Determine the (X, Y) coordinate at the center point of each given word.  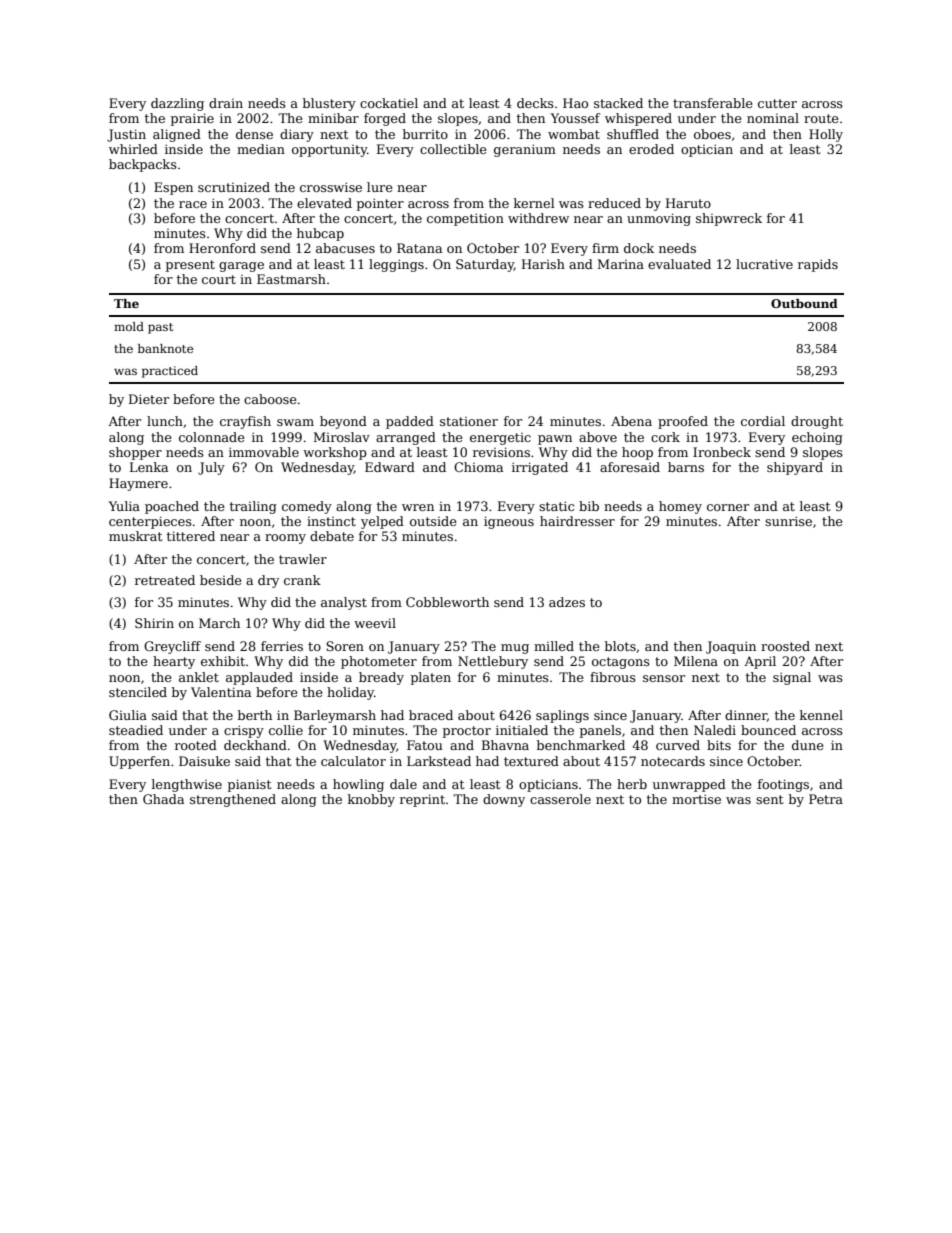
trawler (303, 559)
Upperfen (139, 762)
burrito (425, 134)
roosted (785, 646)
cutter (777, 103)
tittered (191, 536)
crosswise (331, 187)
